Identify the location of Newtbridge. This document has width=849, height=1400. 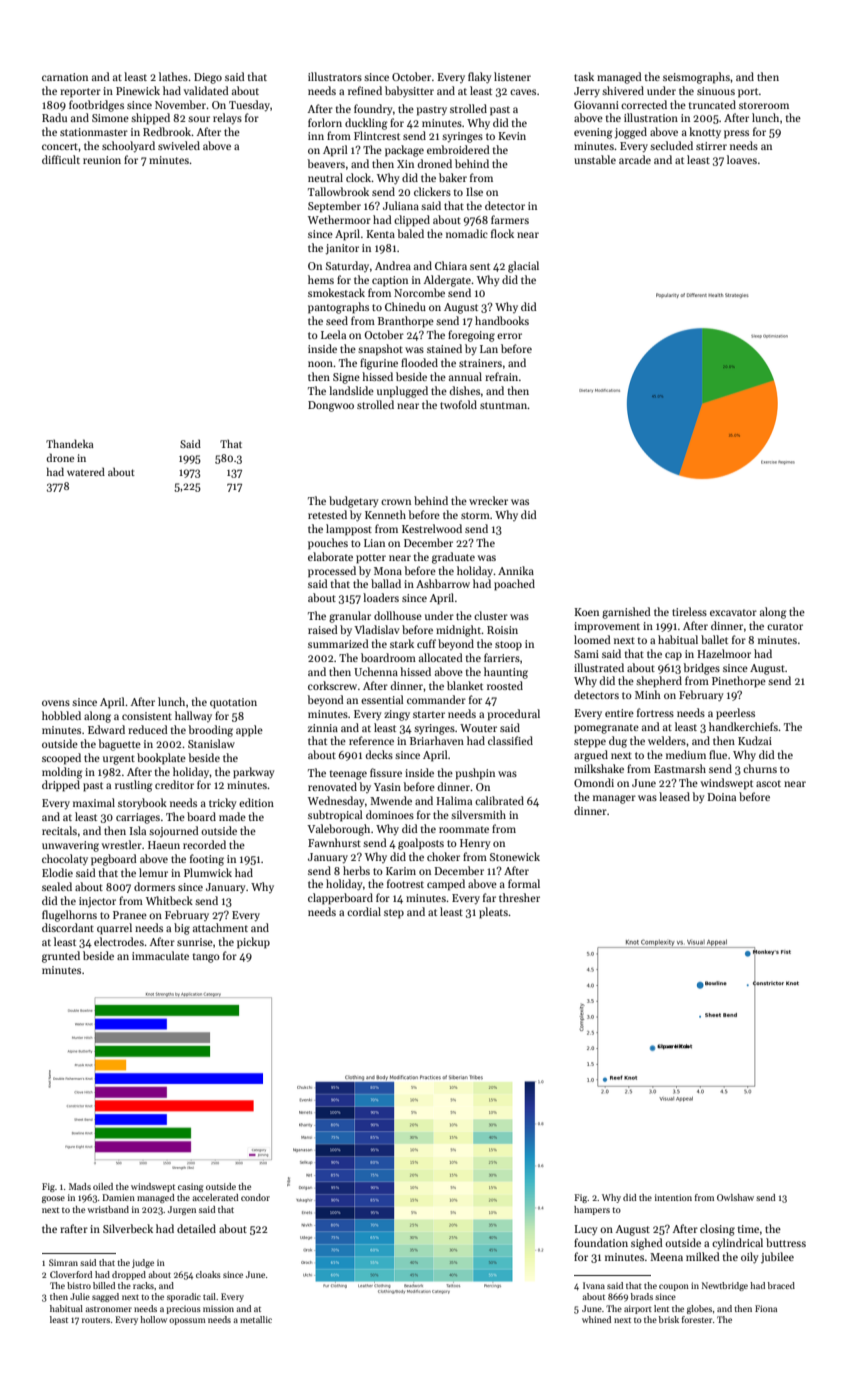
(725, 1286).
